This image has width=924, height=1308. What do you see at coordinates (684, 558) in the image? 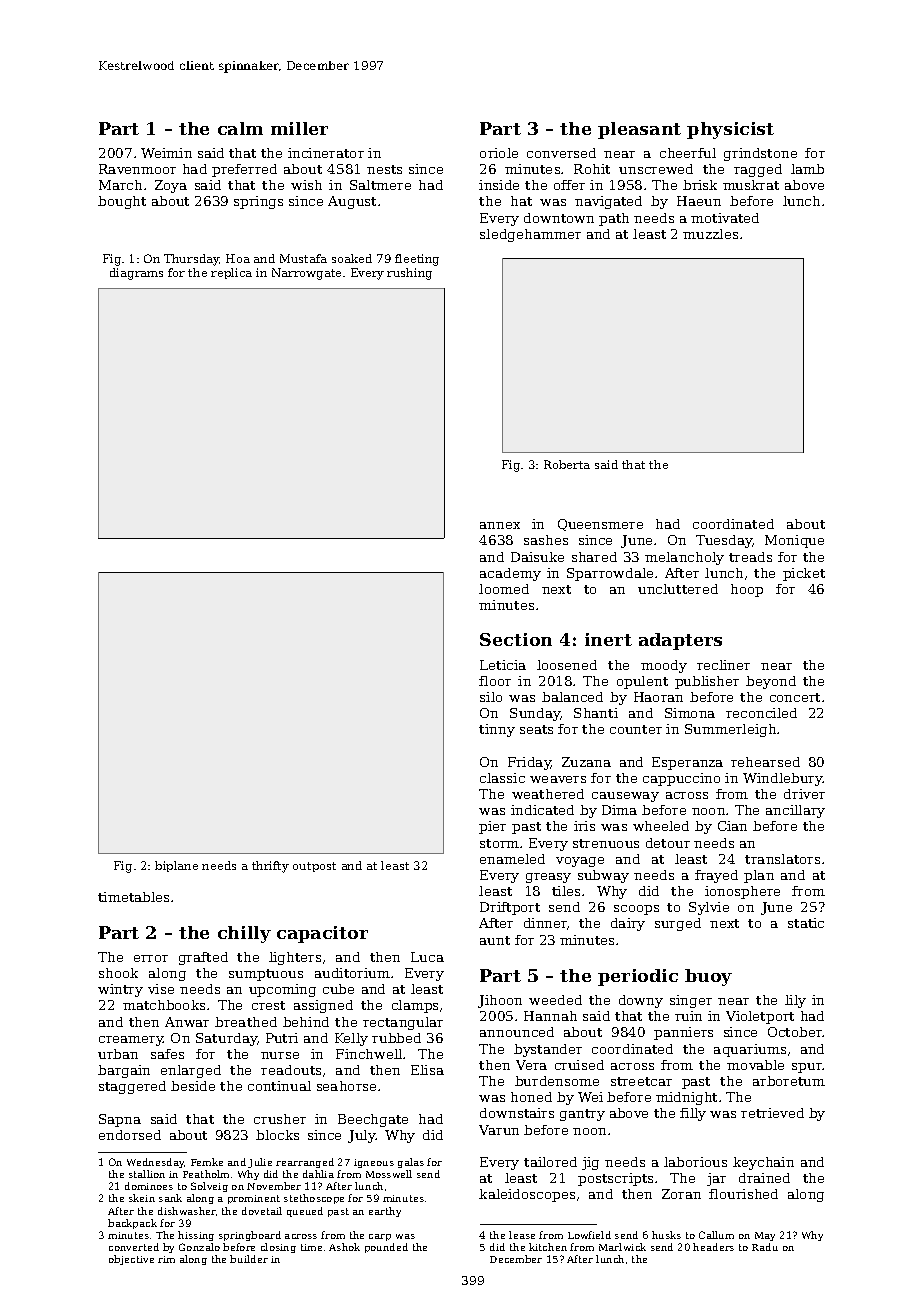
I see `melancholy` at bounding box center [684, 558].
